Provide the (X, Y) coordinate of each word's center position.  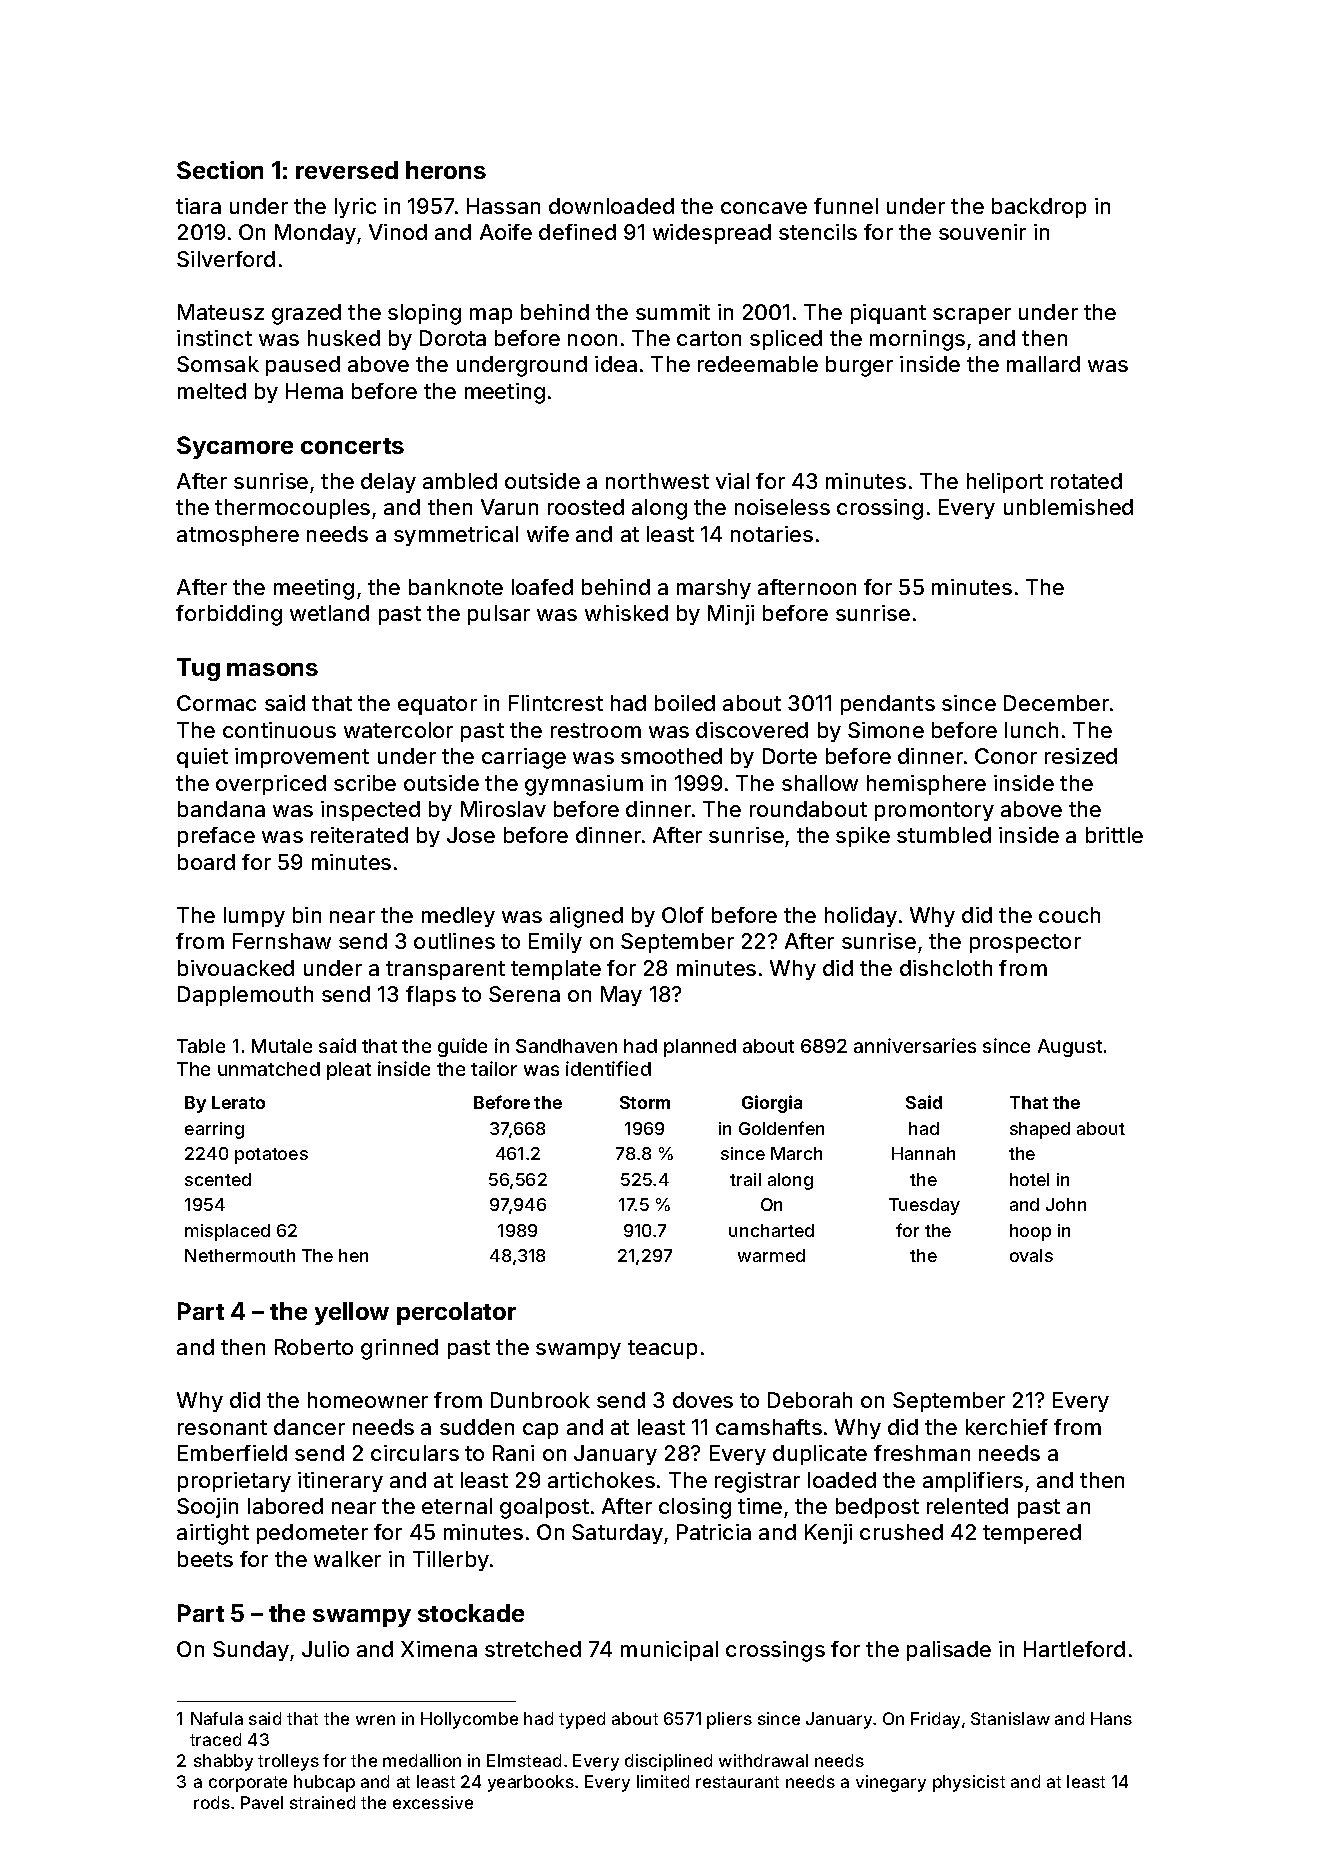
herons (446, 170)
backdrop (1039, 208)
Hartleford (1074, 1649)
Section (220, 170)
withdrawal (763, 1760)
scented (218, 1179)
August (1070, 1048)
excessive (433, 1802)
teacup (662, 1349)
